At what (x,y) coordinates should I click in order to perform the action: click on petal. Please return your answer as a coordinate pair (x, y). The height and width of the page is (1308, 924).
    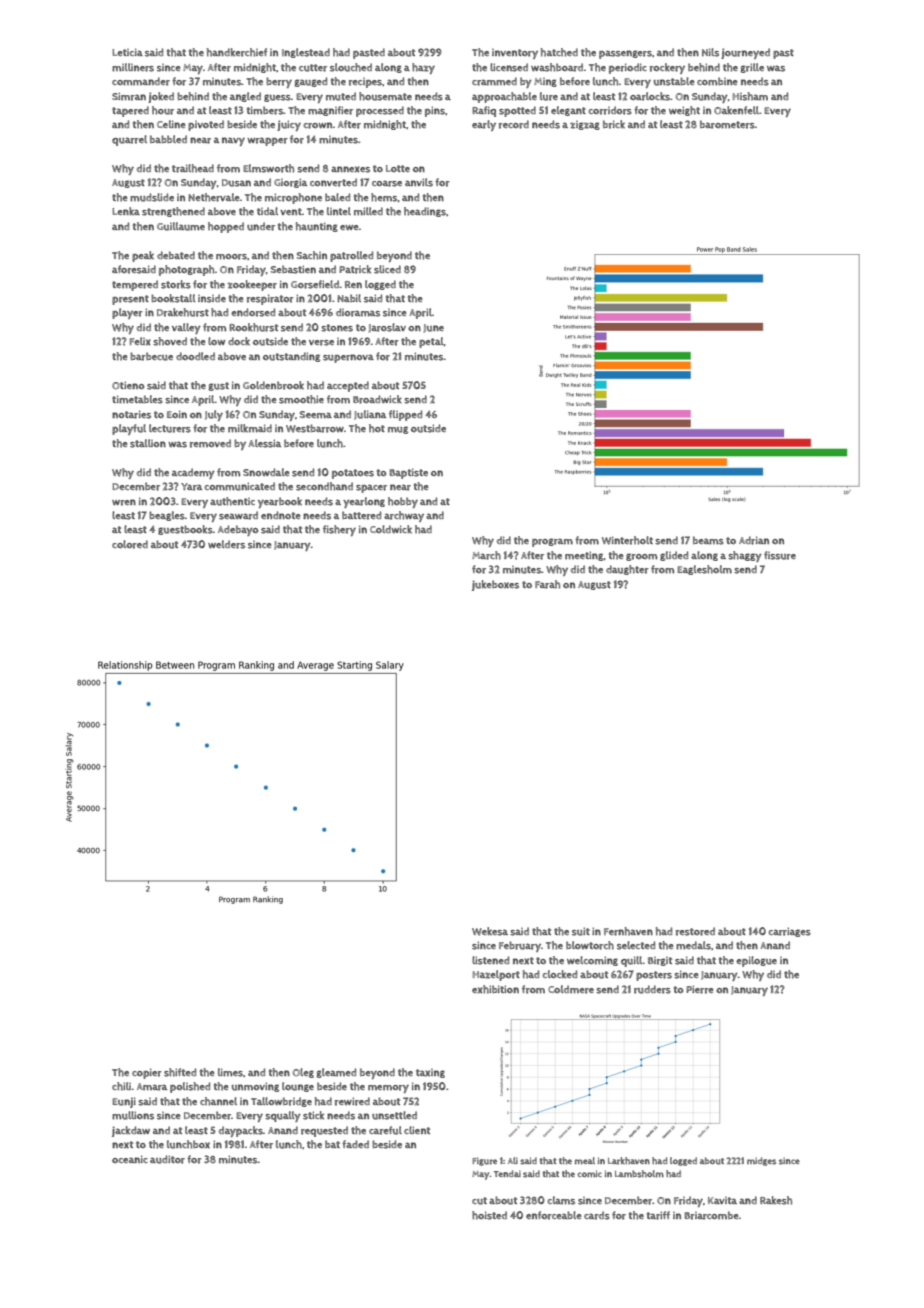
    Looking at the image, I should click on (431, 342).
